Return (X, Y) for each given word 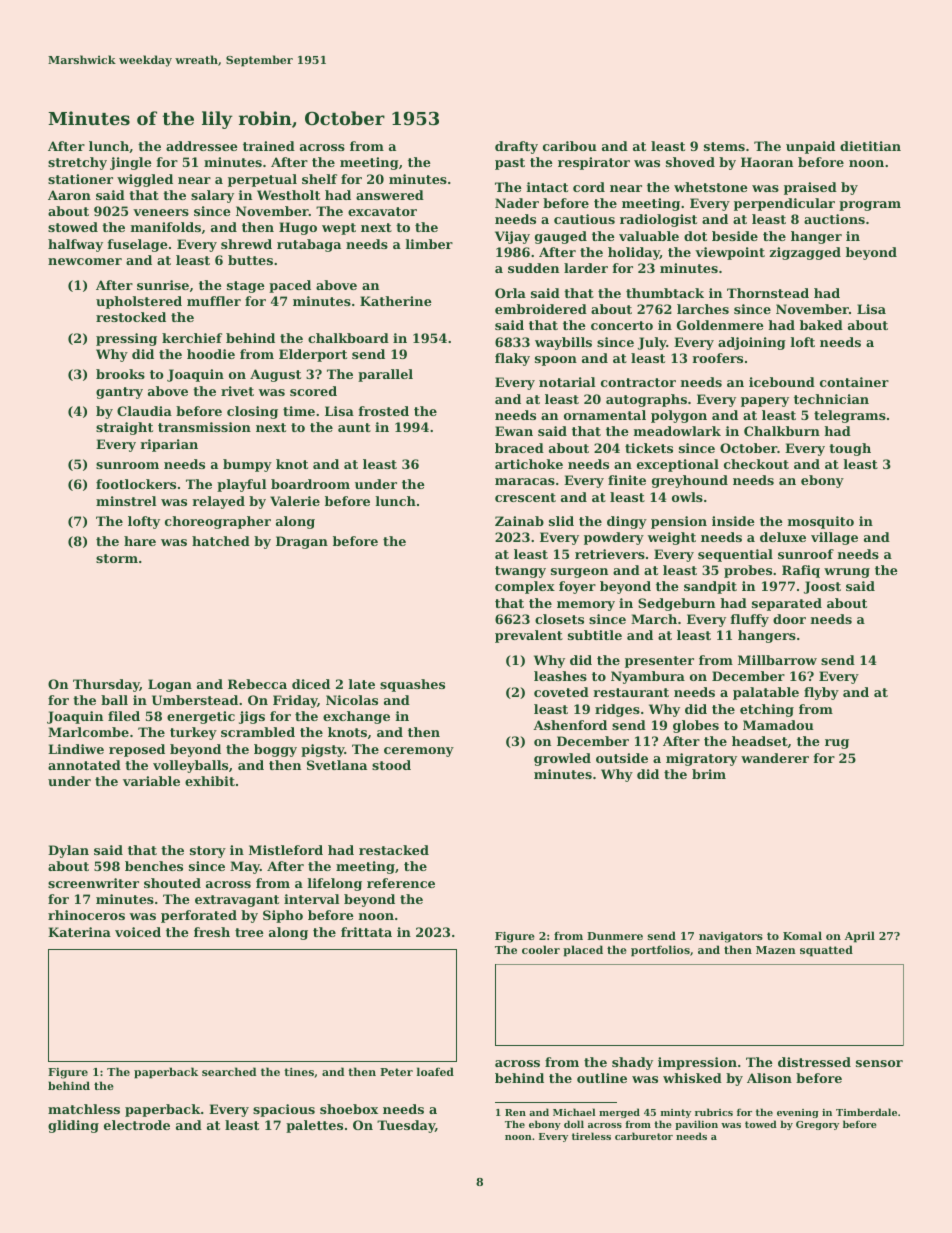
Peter (396, 1072)
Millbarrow (777, 660)
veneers (161, 212)
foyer (577, 587)
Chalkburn (782, 431)
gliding (73, 1126)
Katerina (79, 932)
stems (724, 146)
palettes (314, 1126)
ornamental (605, 415)
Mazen (776, 950)
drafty (516, 147)
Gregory (817, 1125)
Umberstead (195, 700)
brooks (120, 374)
